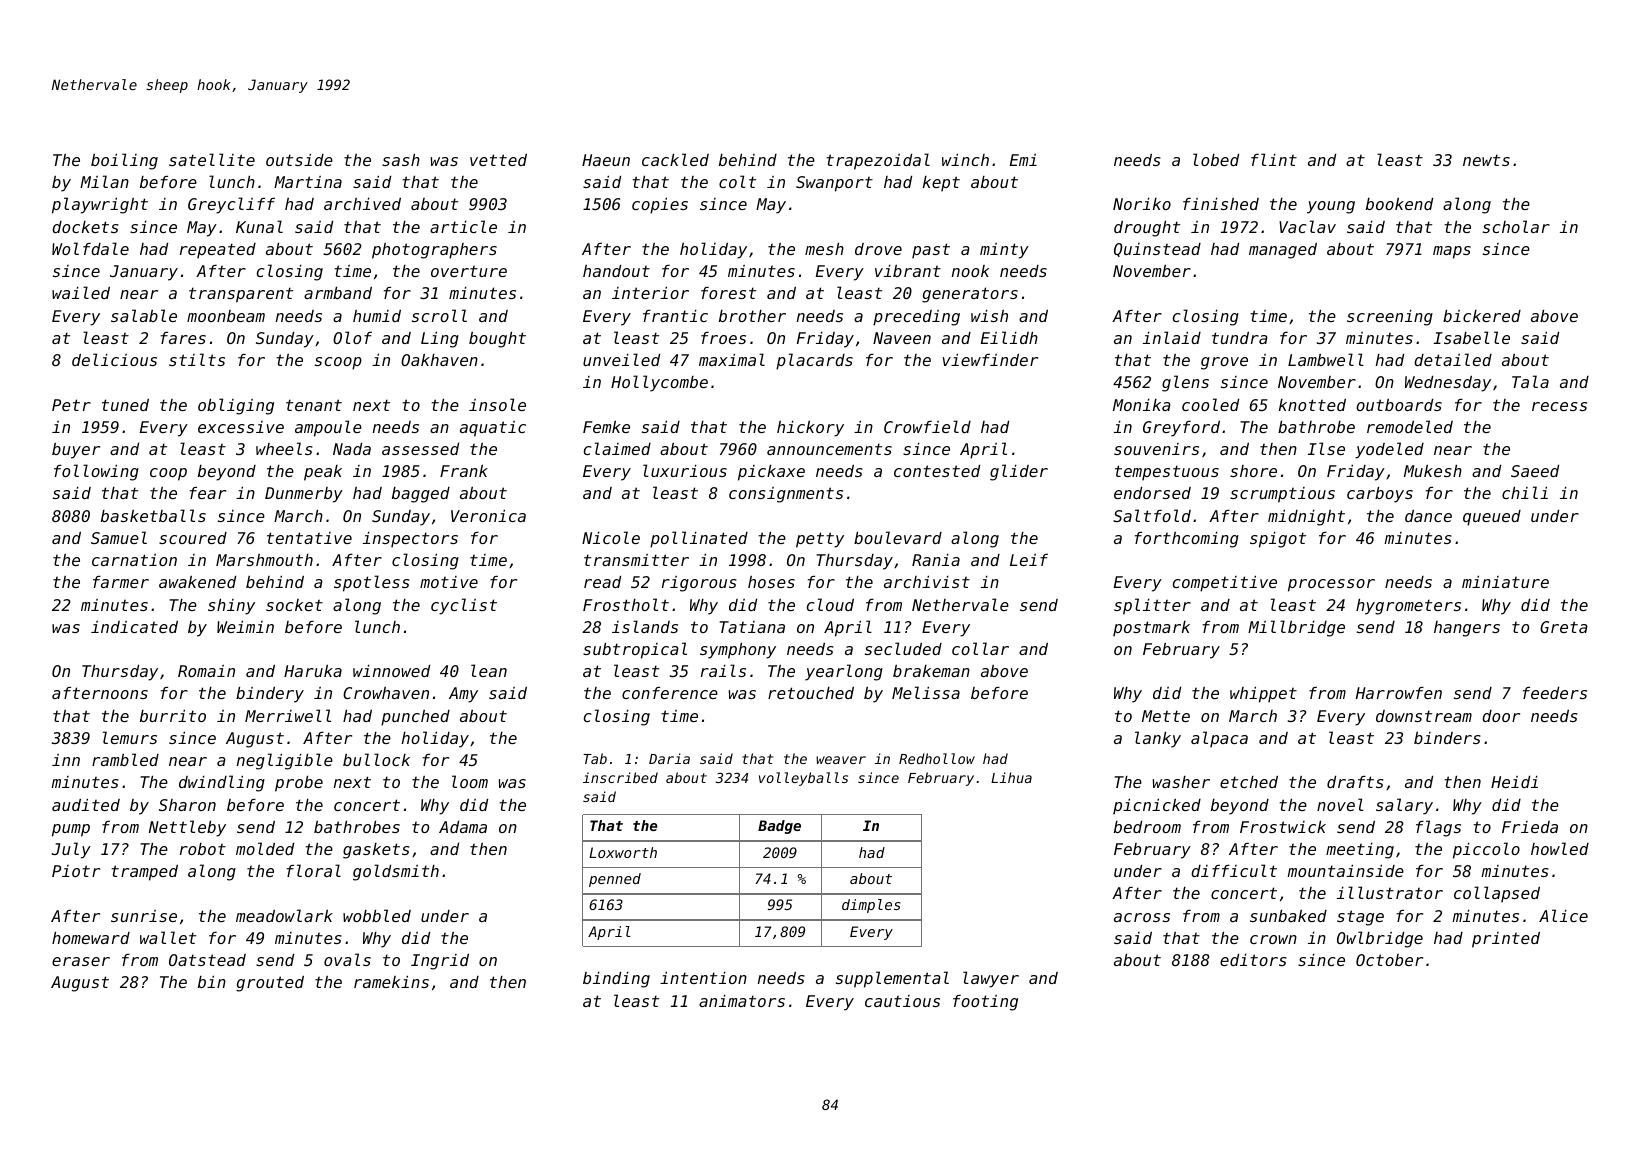  I want to click on trapezoidal, so click(878, 161).
